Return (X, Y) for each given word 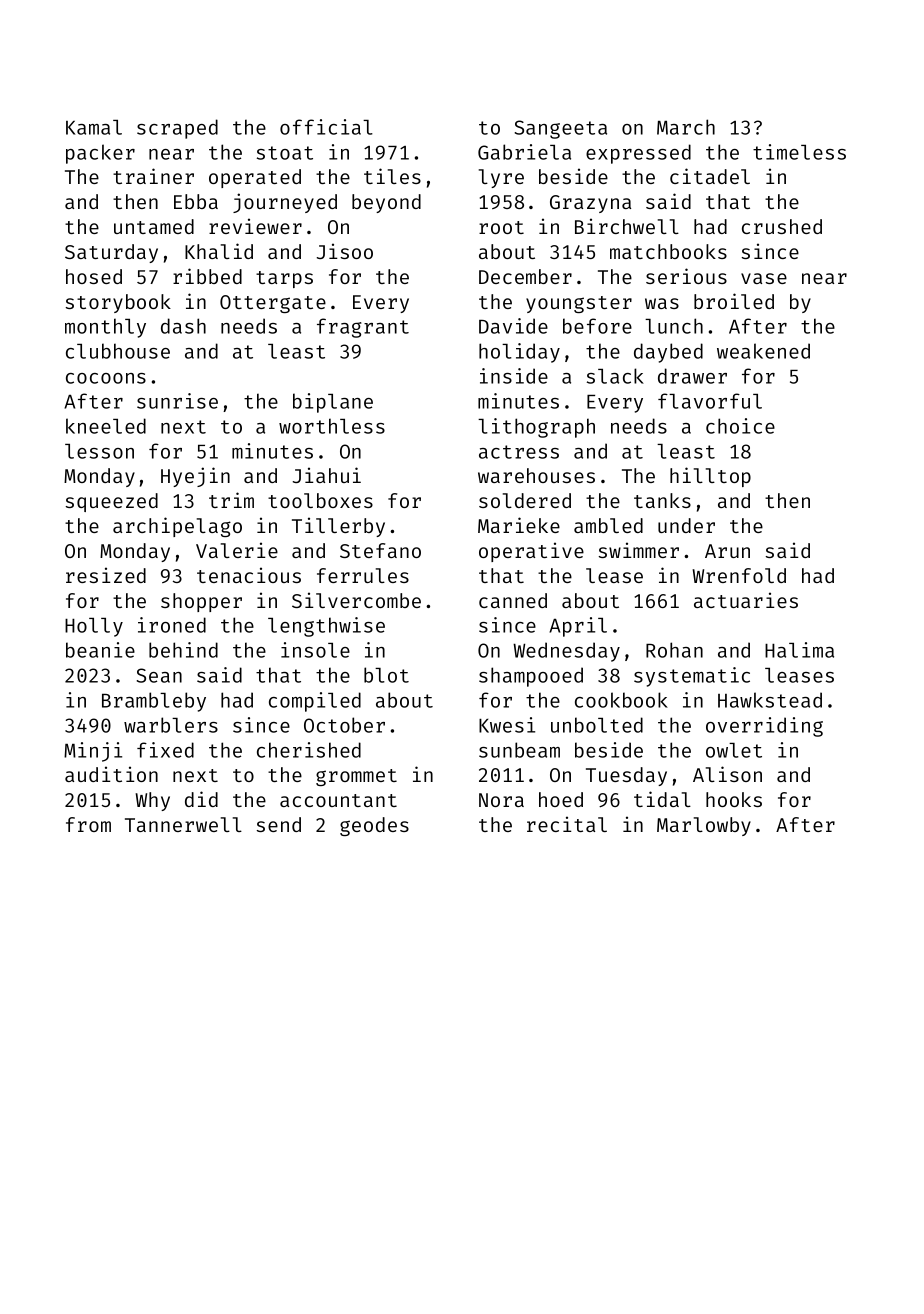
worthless (332, 426)
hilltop (710, 477)
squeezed (112, 502)
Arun (727, 551)
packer (100, 154)
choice (740, 426)
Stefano (380, 550)
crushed (782, 226)
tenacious (249, 575)
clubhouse (118, 351)
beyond (386, 203)
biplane (333, 403)
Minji (93, 752)
